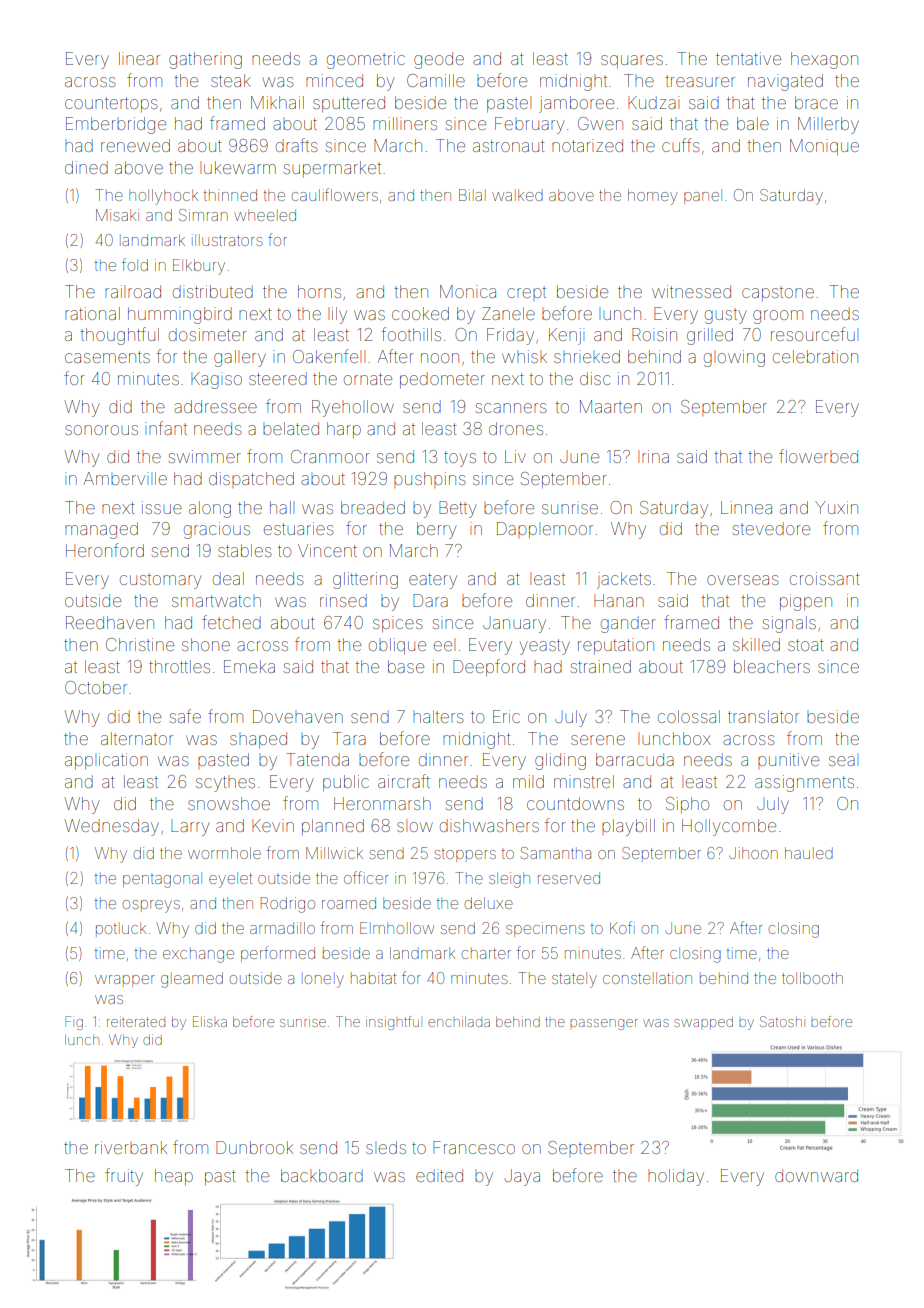 Image resolution: width=924 pixels, height=1308 pixels. What do you see at coordinates (545, 929) in the document?
I see `specimens` at bounding box center [545, 929].
